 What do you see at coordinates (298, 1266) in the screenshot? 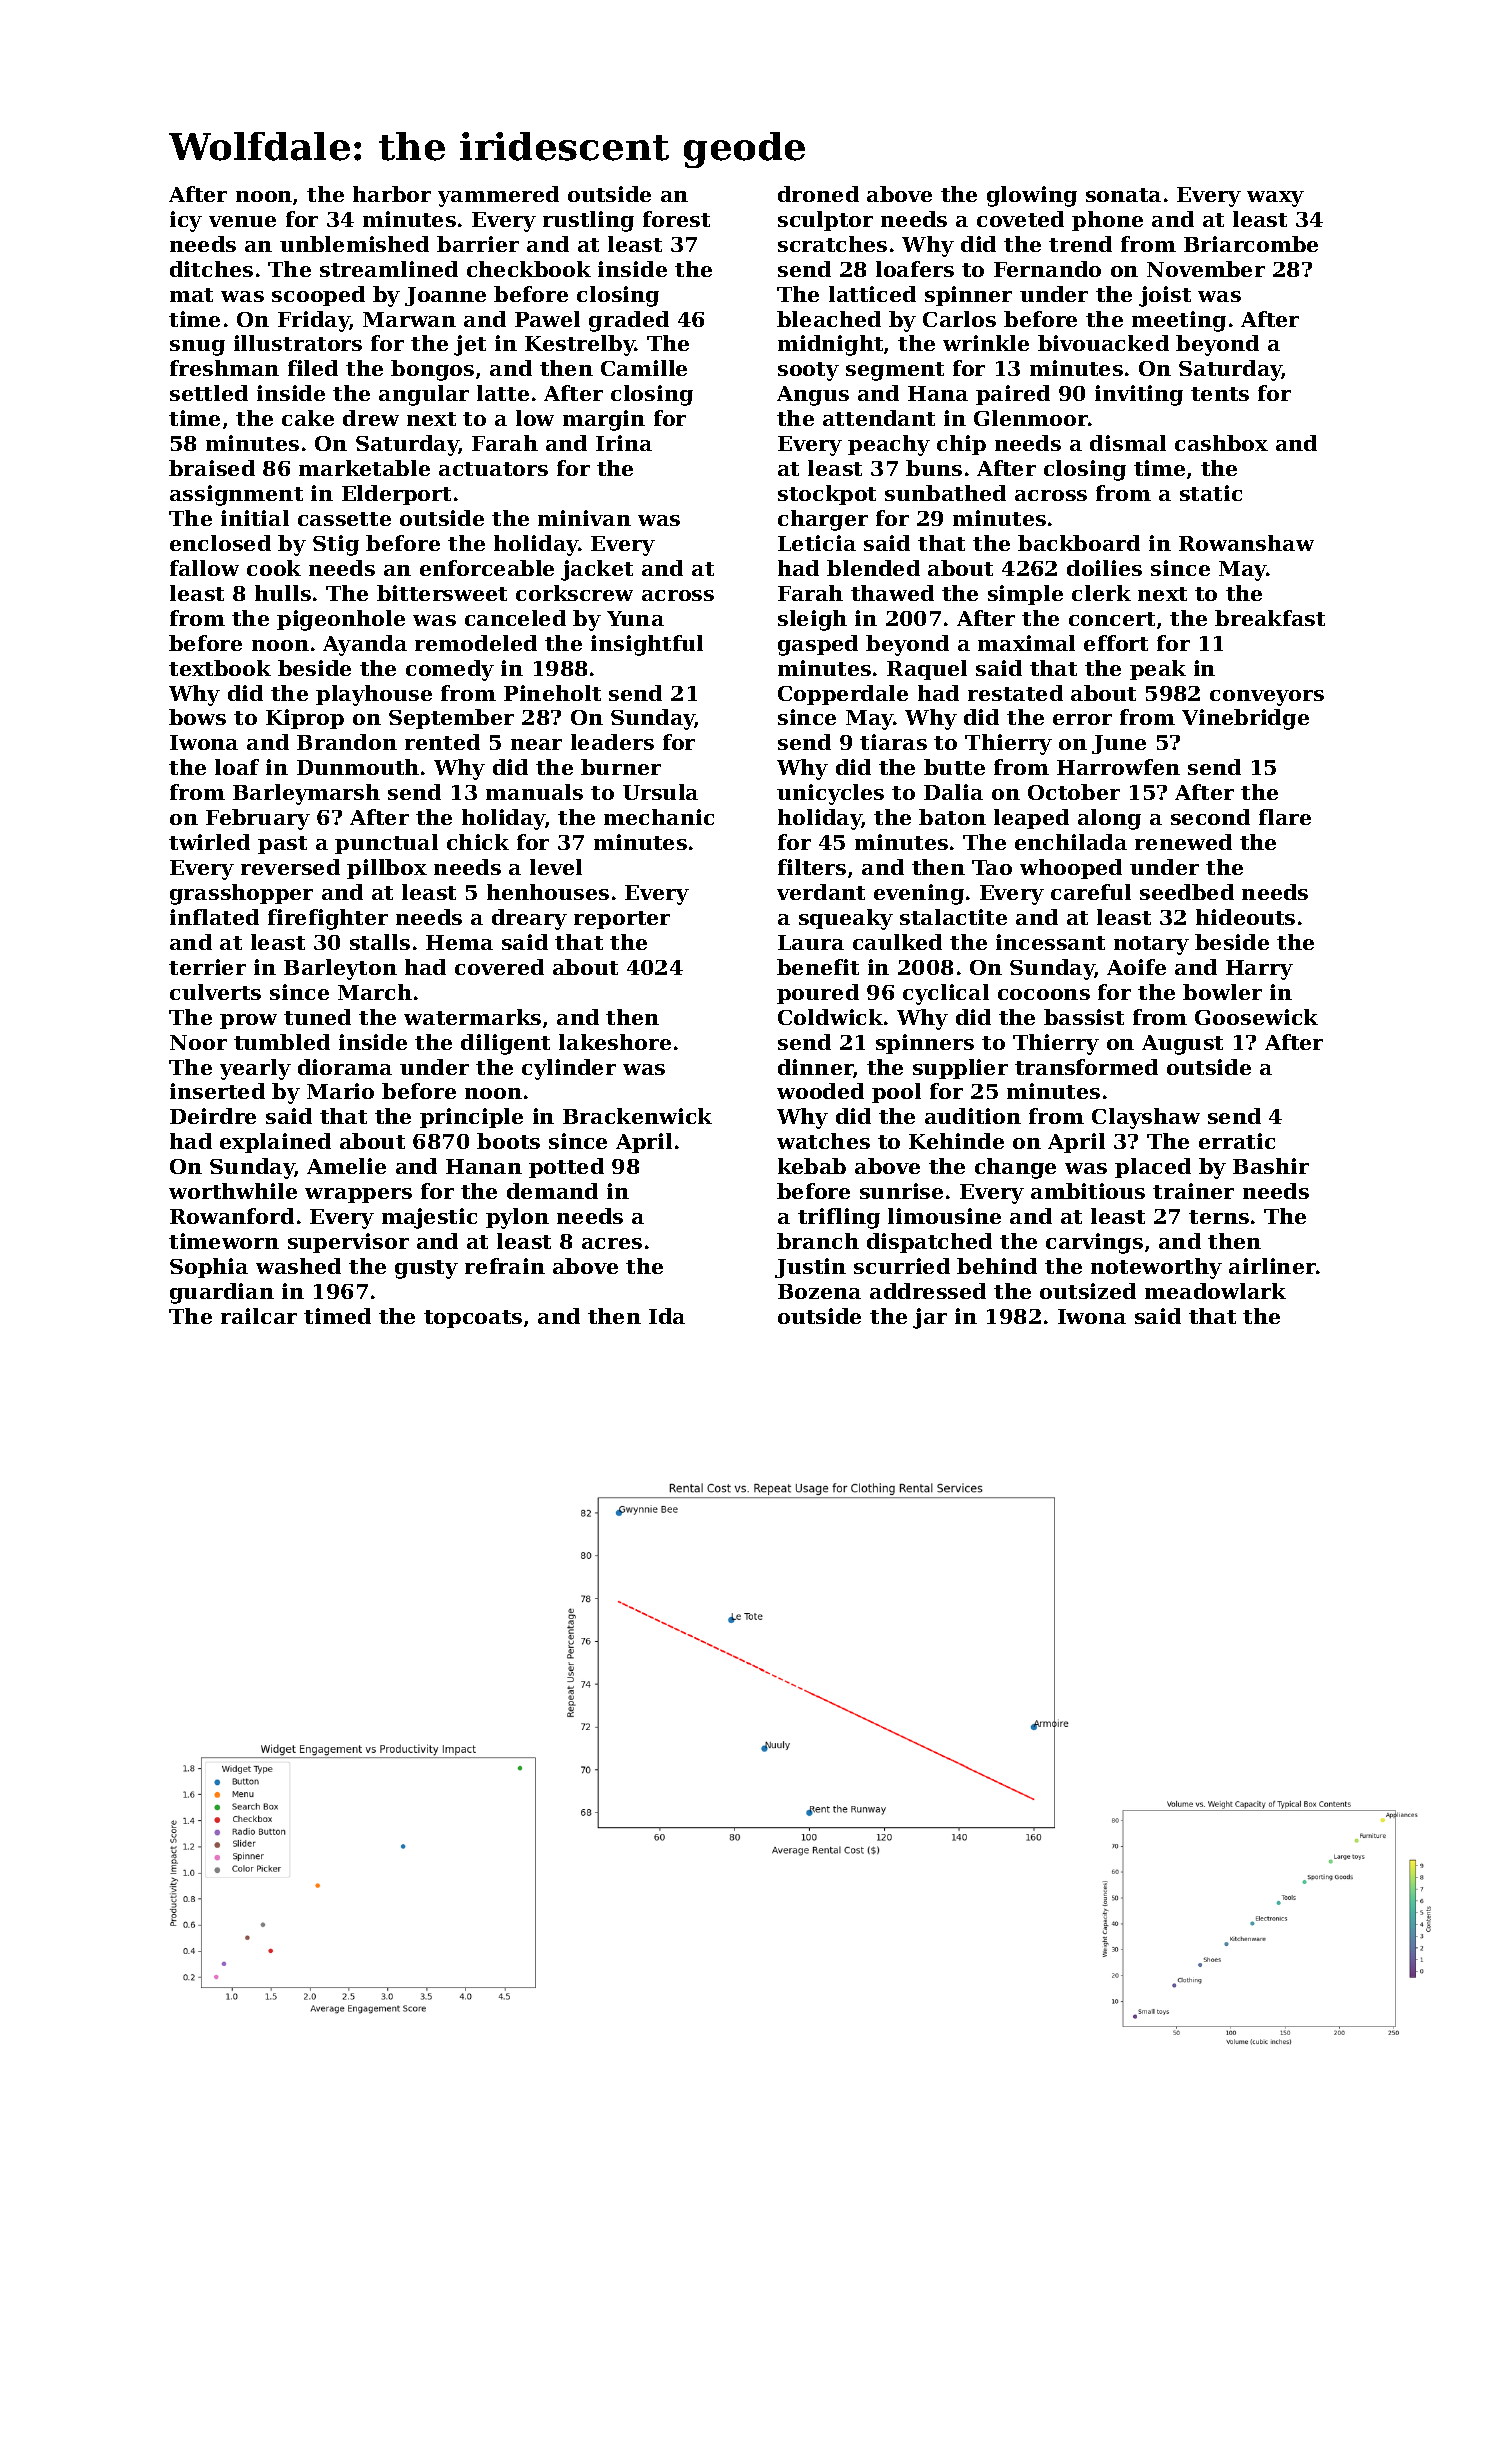
I see `washed` at bounding box center [298, 1266].
